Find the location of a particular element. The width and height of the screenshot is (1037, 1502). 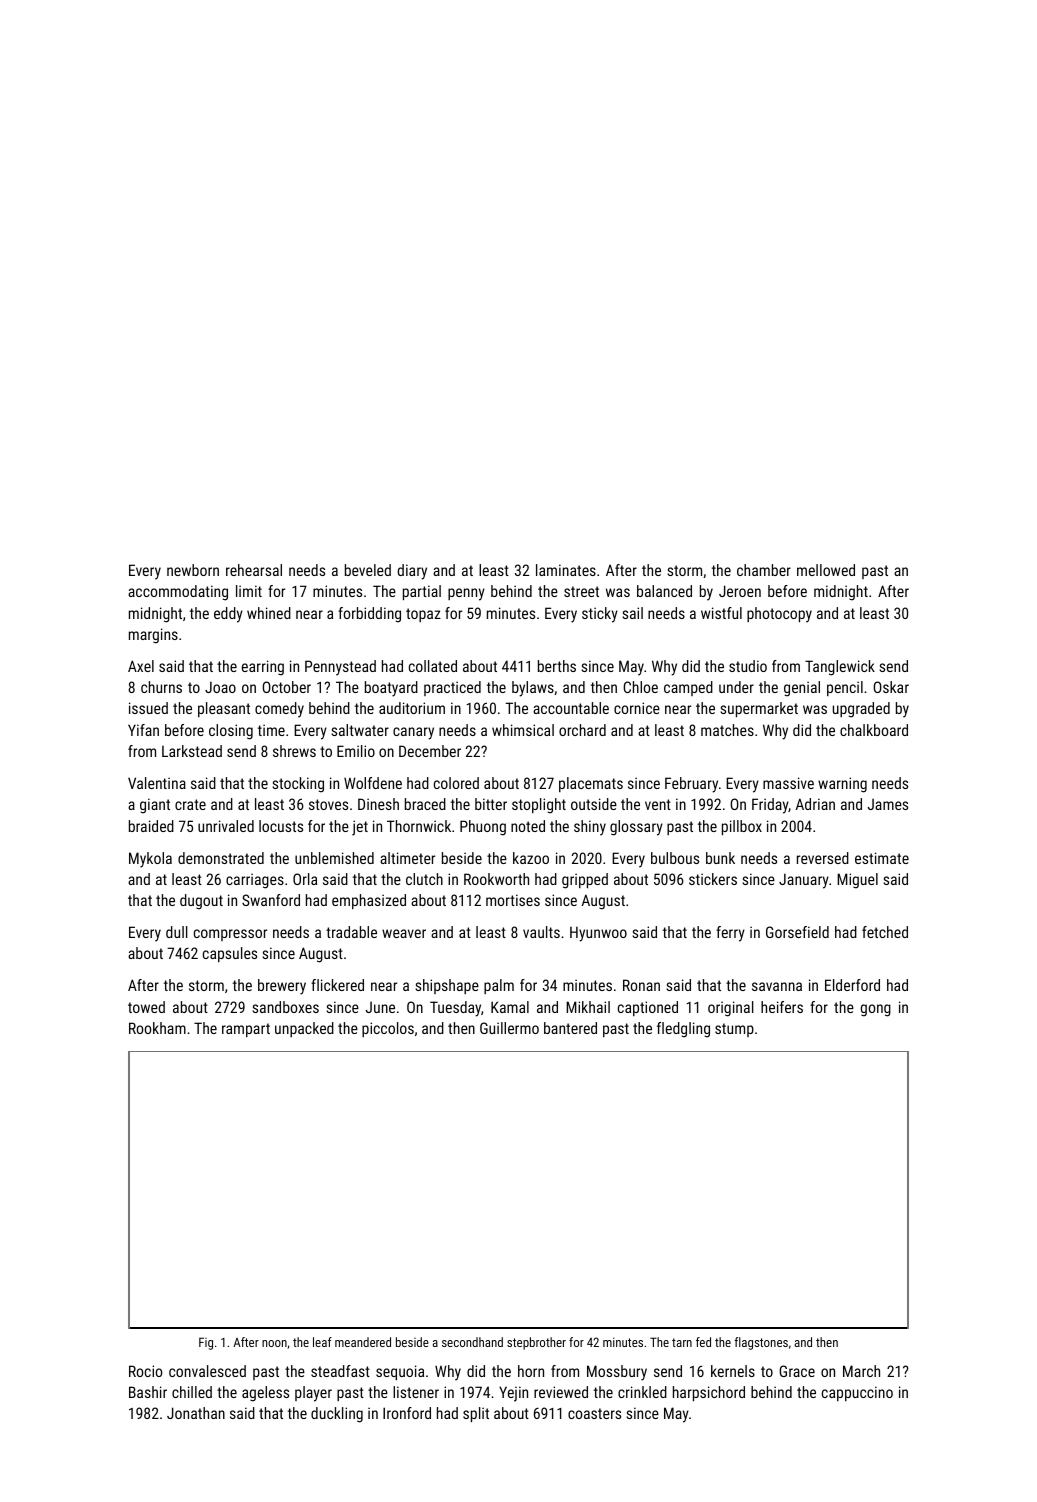

Oskar is located at coordinates (891, 687).
